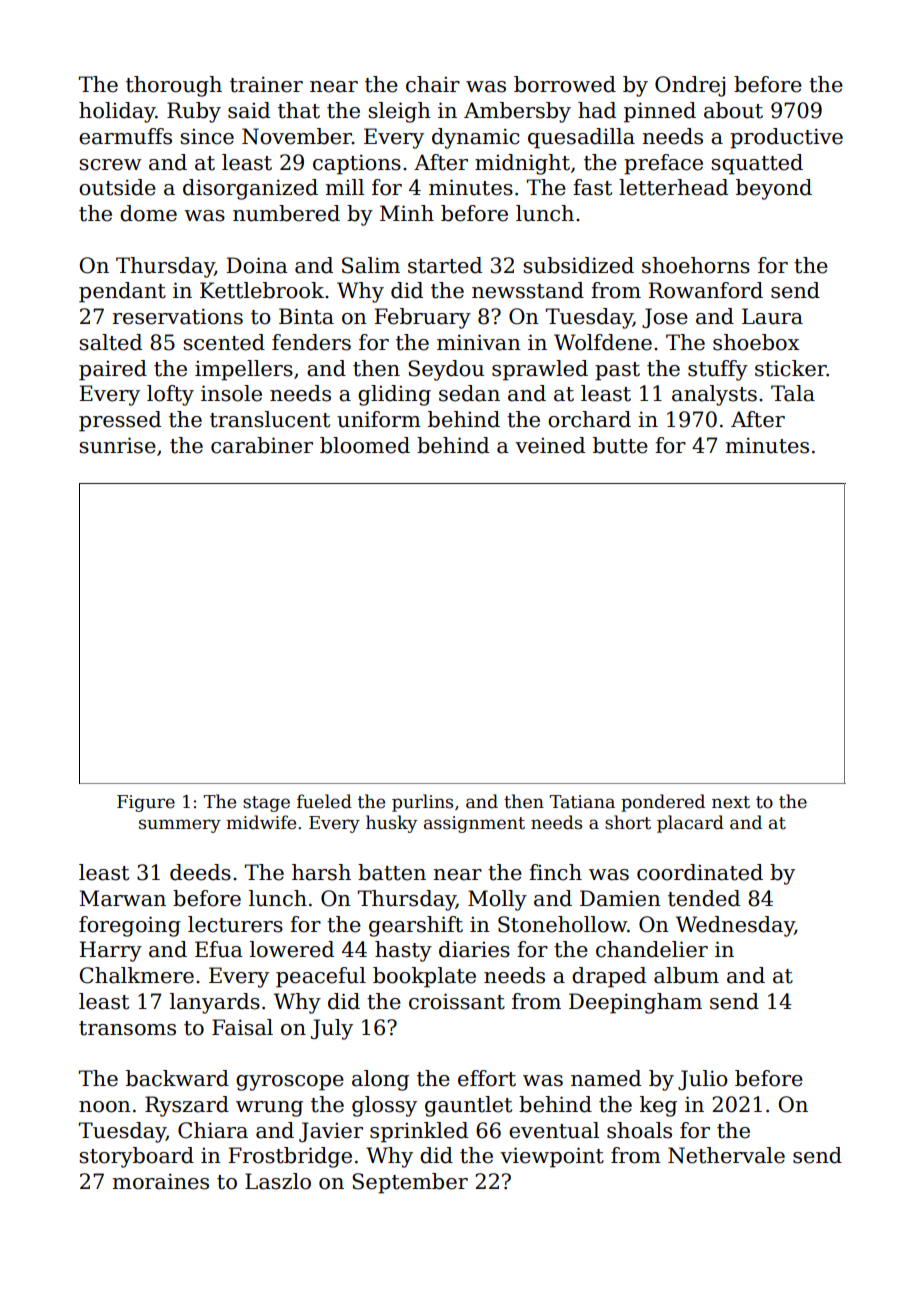  I want to click on pondered, so click(663, 803).
